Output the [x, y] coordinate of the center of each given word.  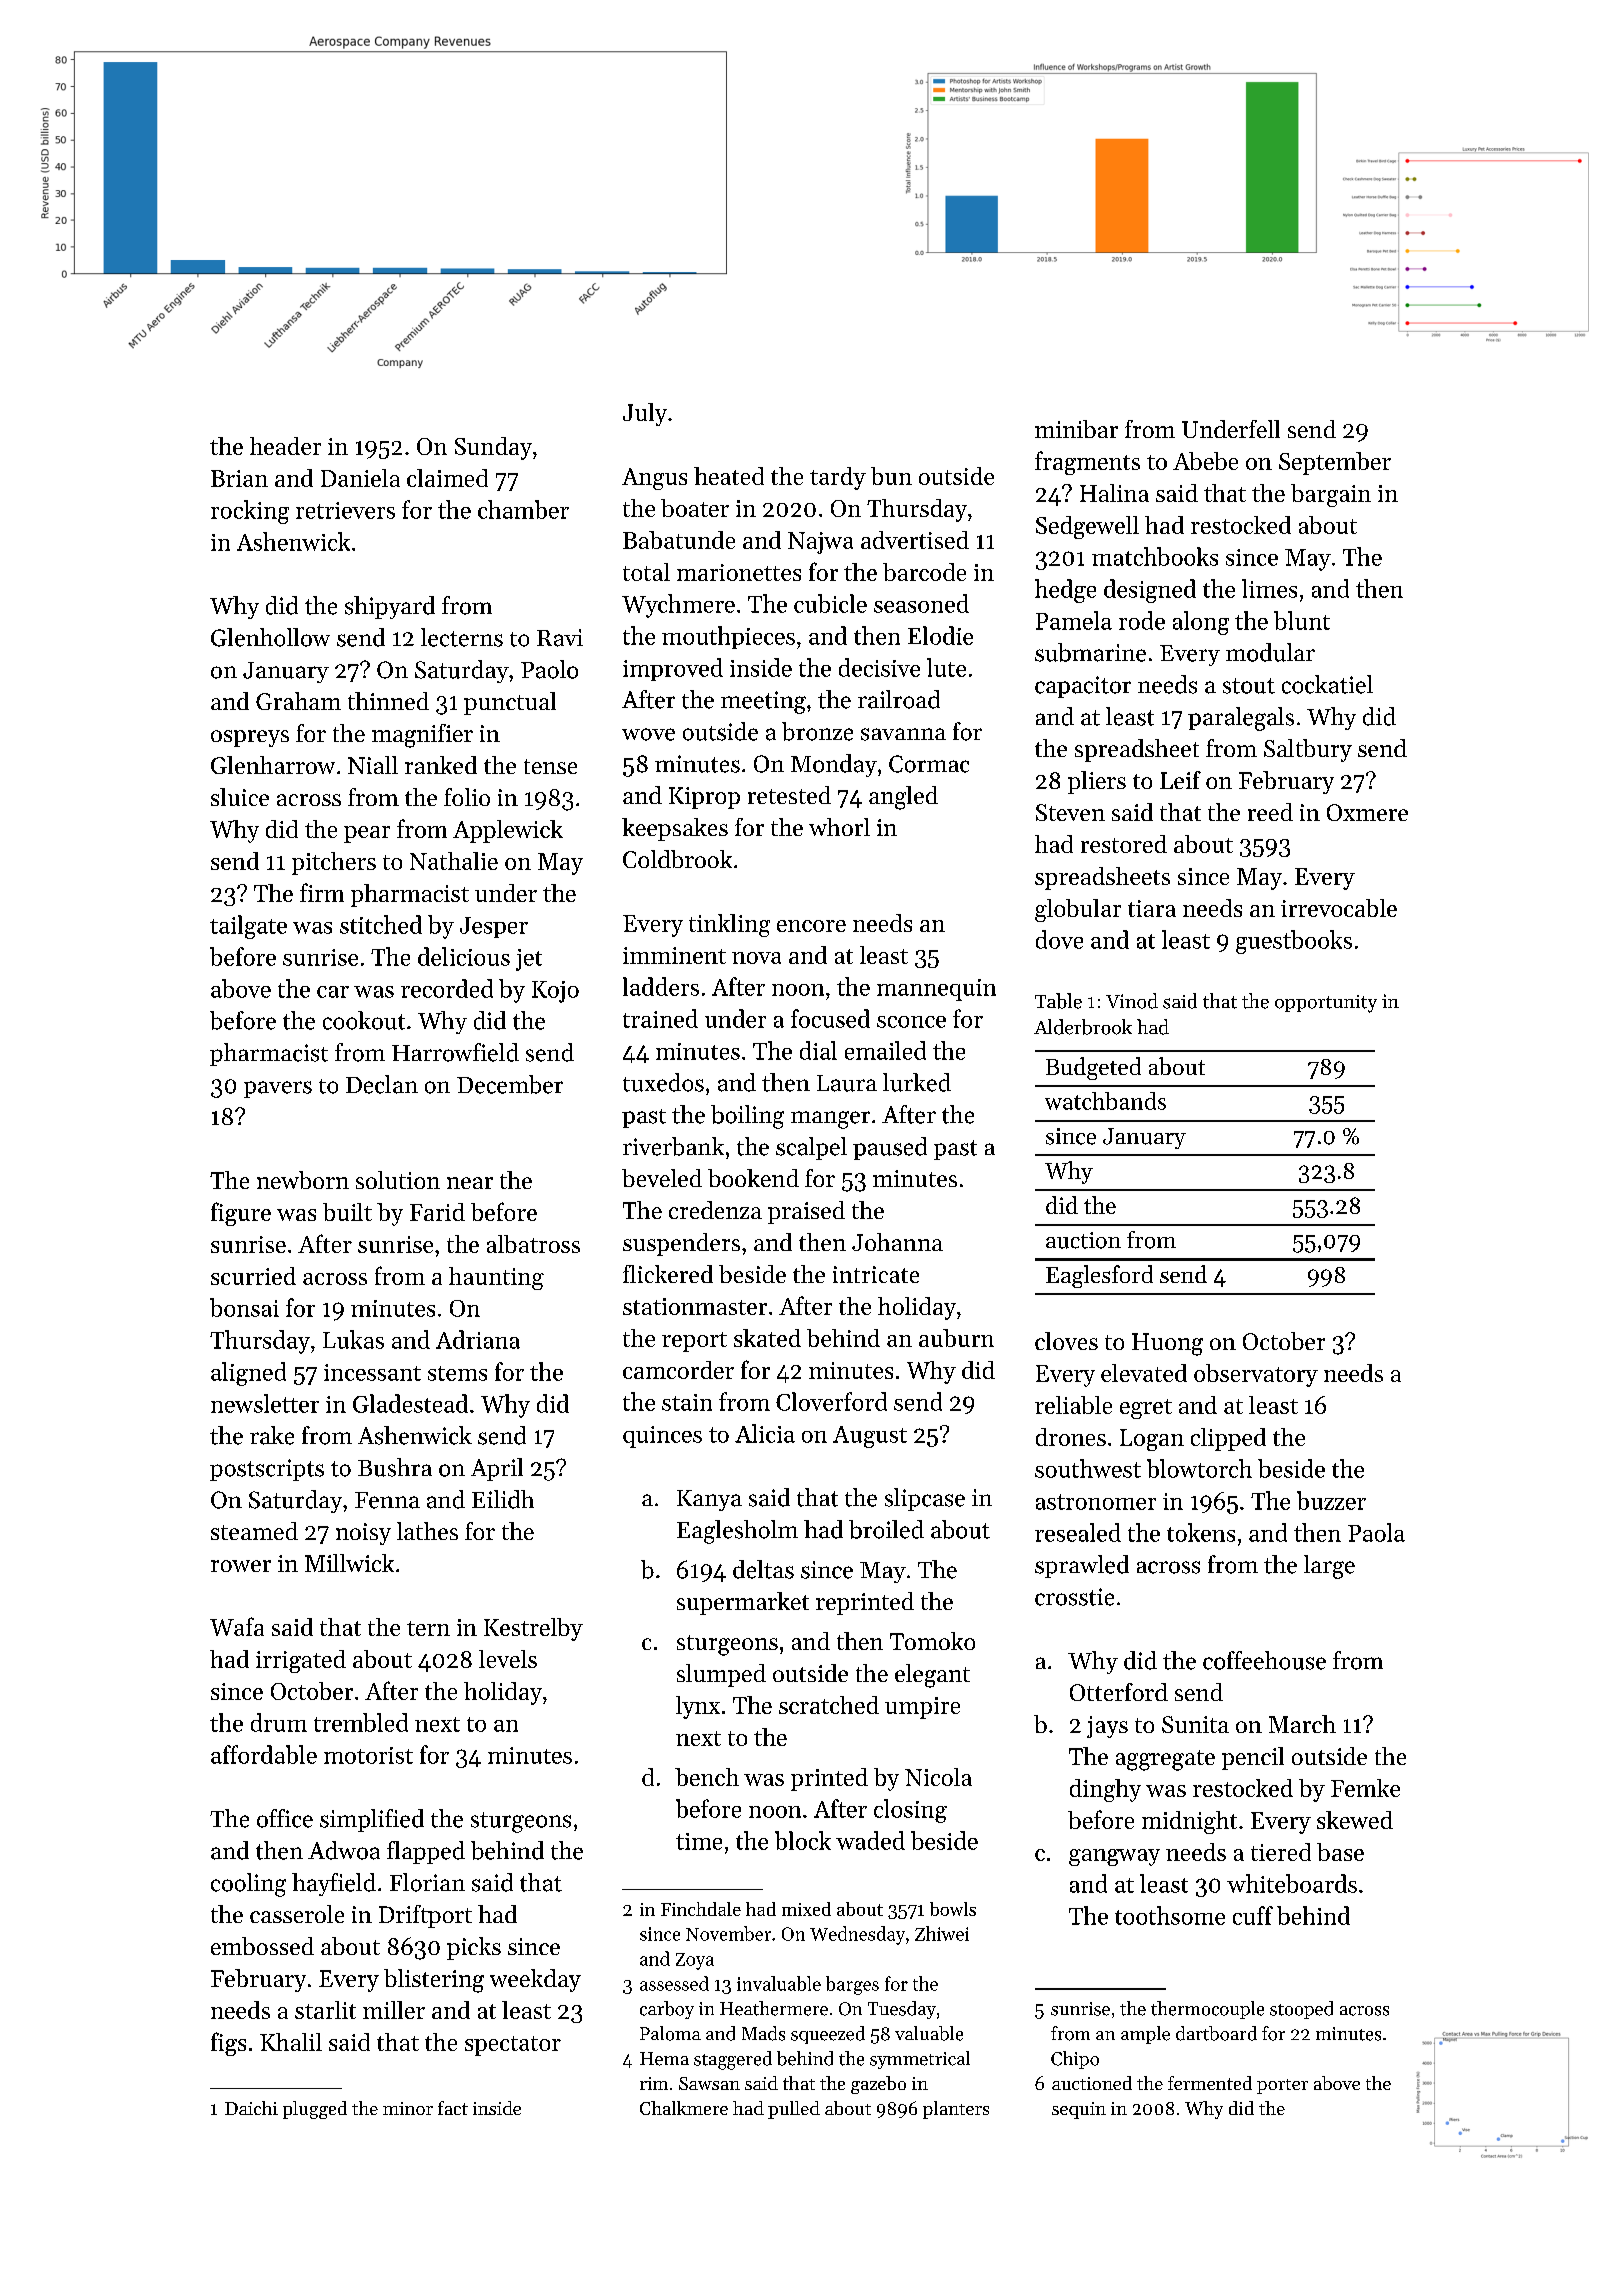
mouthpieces [728, 637]
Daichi [251, 2108]
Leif [1180, 780]
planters [956, 2110]
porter [1282, 2086]
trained [660, 1018]
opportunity [1326, 1004]
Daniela [360, 478]
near [470, 1183]
